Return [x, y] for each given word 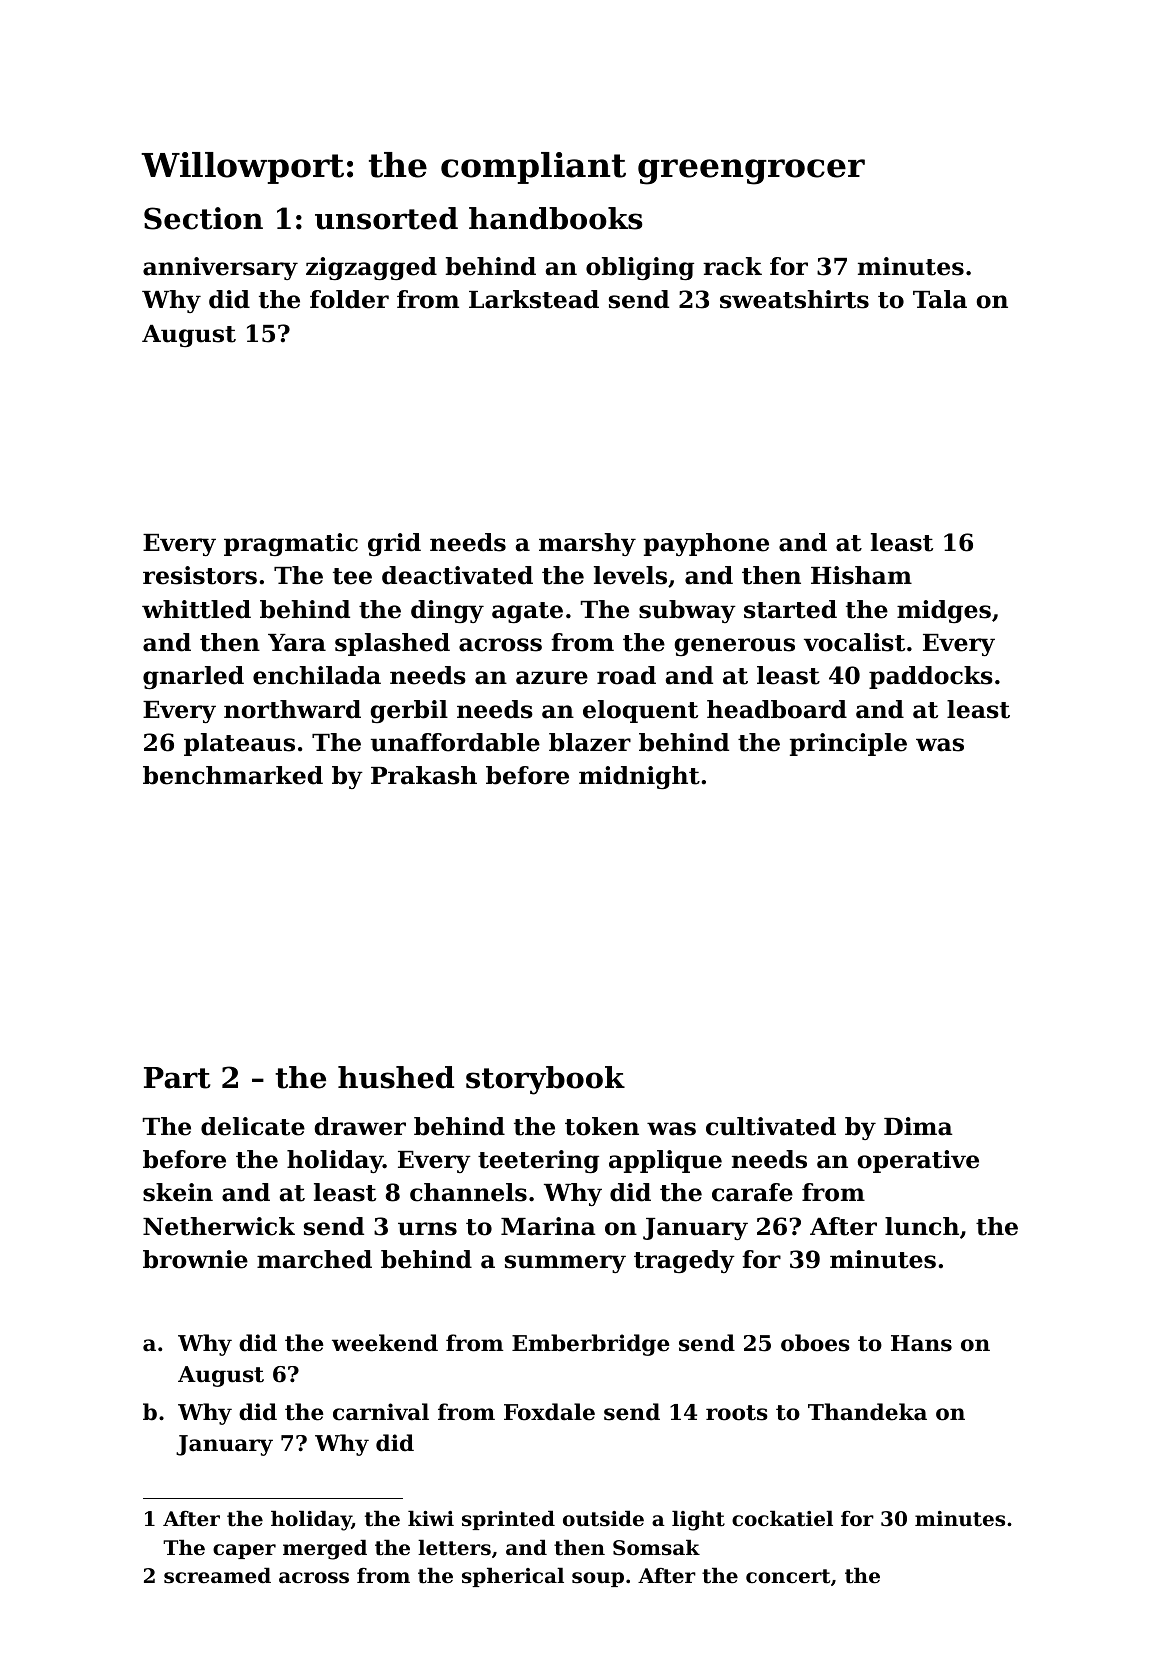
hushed [396, 1077]
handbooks [556, 218]
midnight [639, 777]
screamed [217, 1575]
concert [788, 1576]
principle [848, 744]
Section [203, 218]
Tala [940, 299]
